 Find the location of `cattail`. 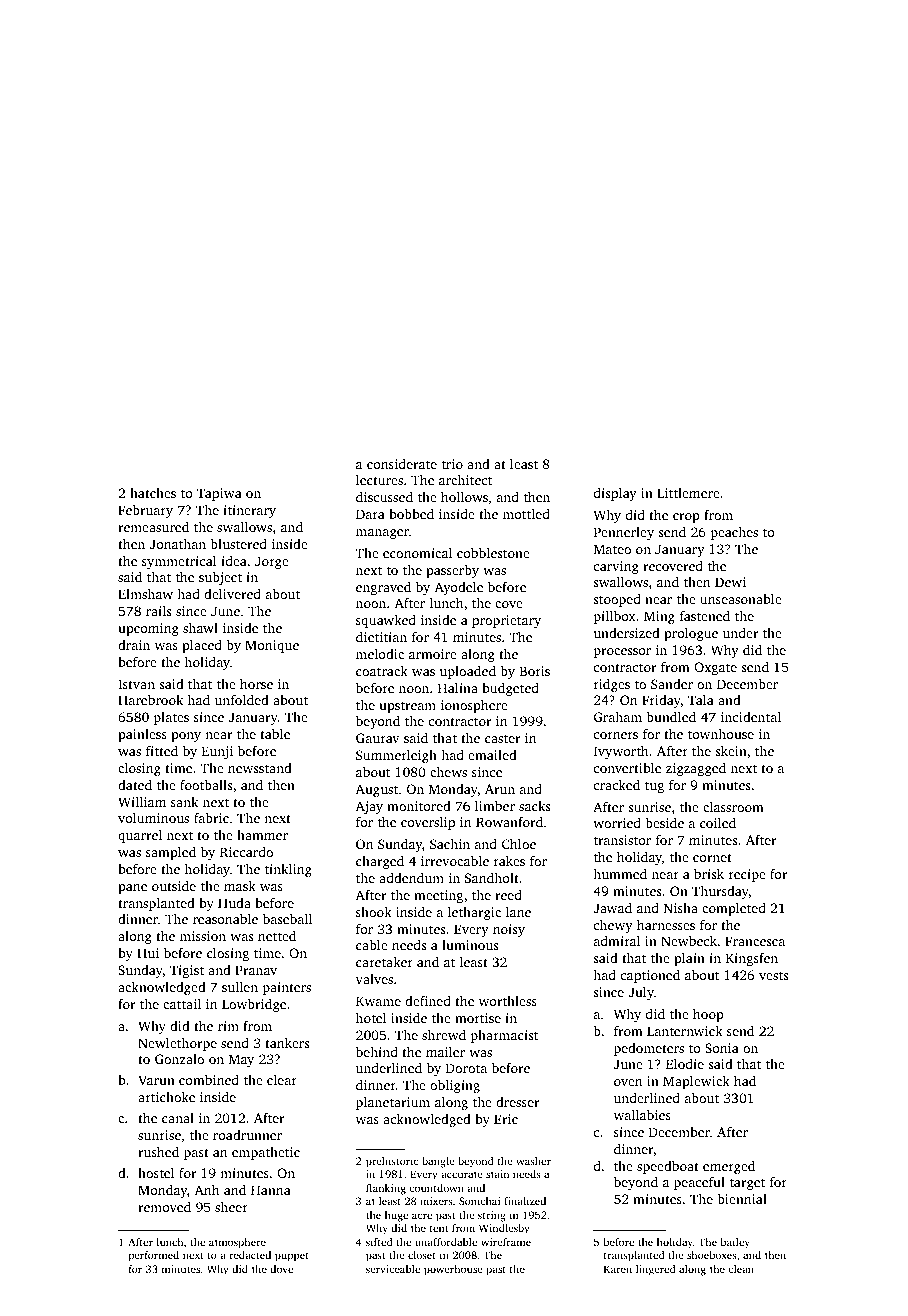

cattail is located at coordinates (182, 1004).
